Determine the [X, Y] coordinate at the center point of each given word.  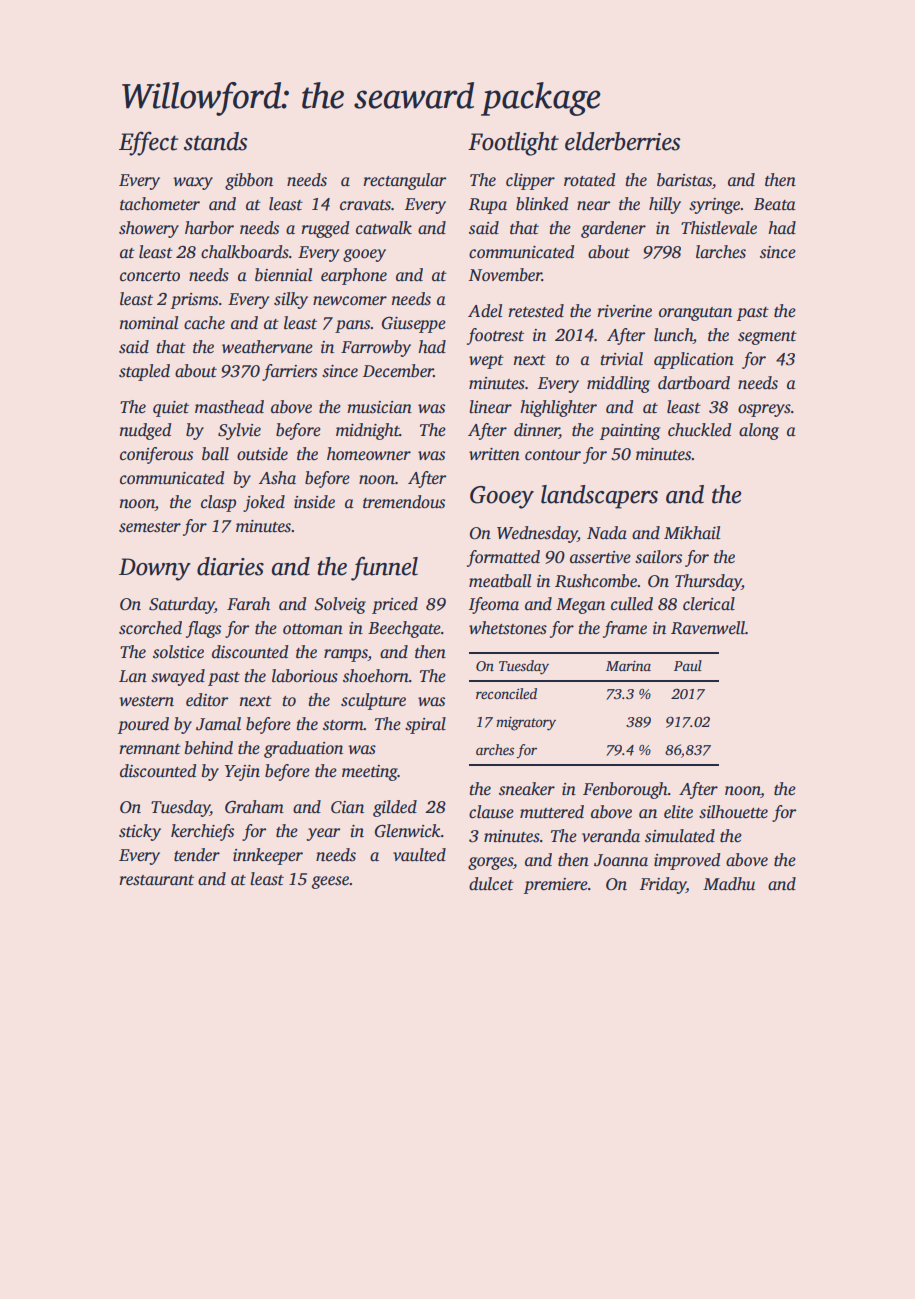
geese [330, 882]
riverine [624, 311]
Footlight [513, 144]
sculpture [373, 701]
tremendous [404, 502]
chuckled [700, 430]
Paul [688, 665]
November [505, 275]
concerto [150, 276]
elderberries [623, 141]
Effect [148, 143]
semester [150, 527]
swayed [178, 677]
